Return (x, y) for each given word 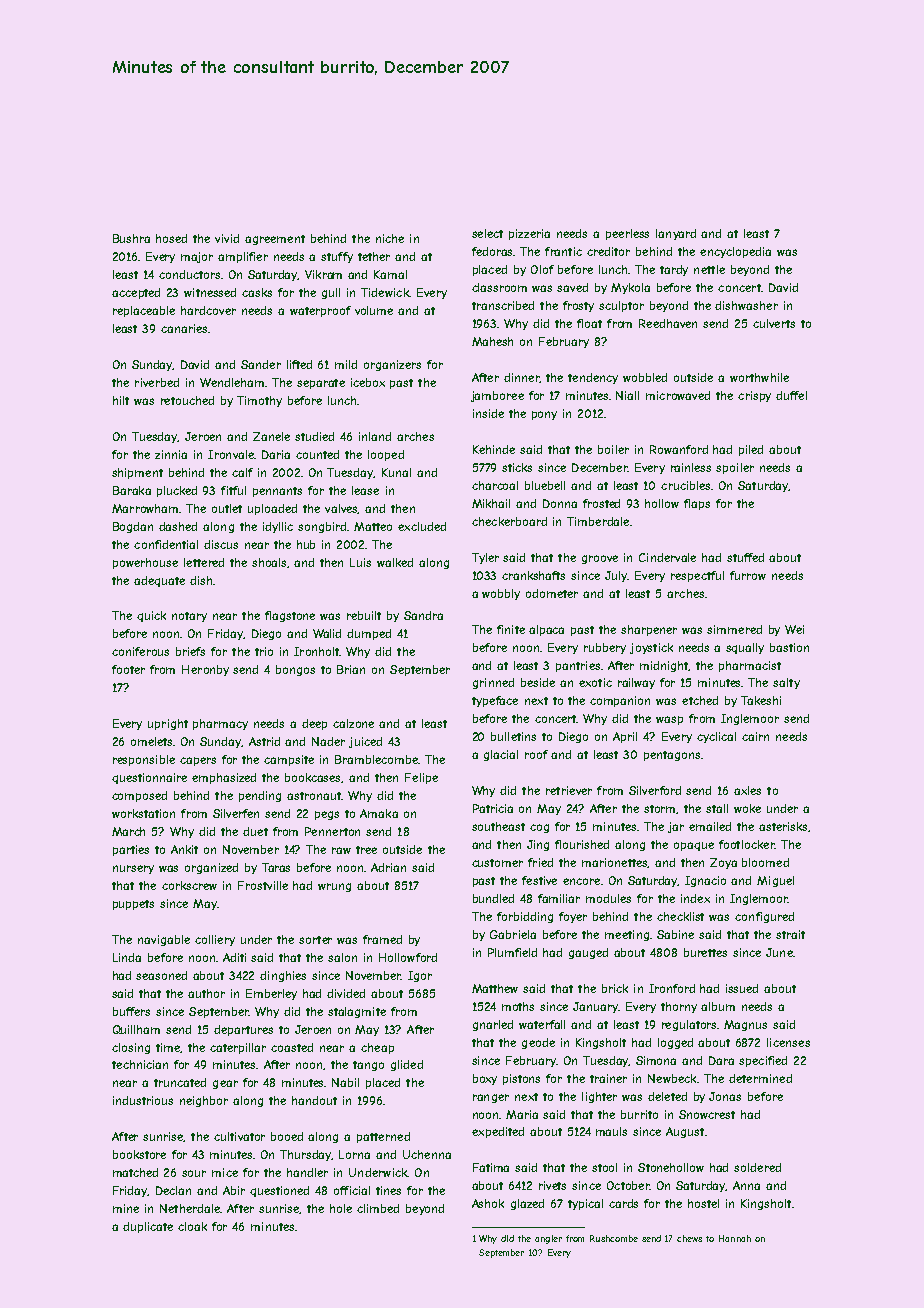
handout (314, 1100)
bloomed (765, 862)
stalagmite (357, 1012)
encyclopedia (735, 252)
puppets (133, 905)
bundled (493, 898)
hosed (171, 238)
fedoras (492, 251)
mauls (611, 1131)
